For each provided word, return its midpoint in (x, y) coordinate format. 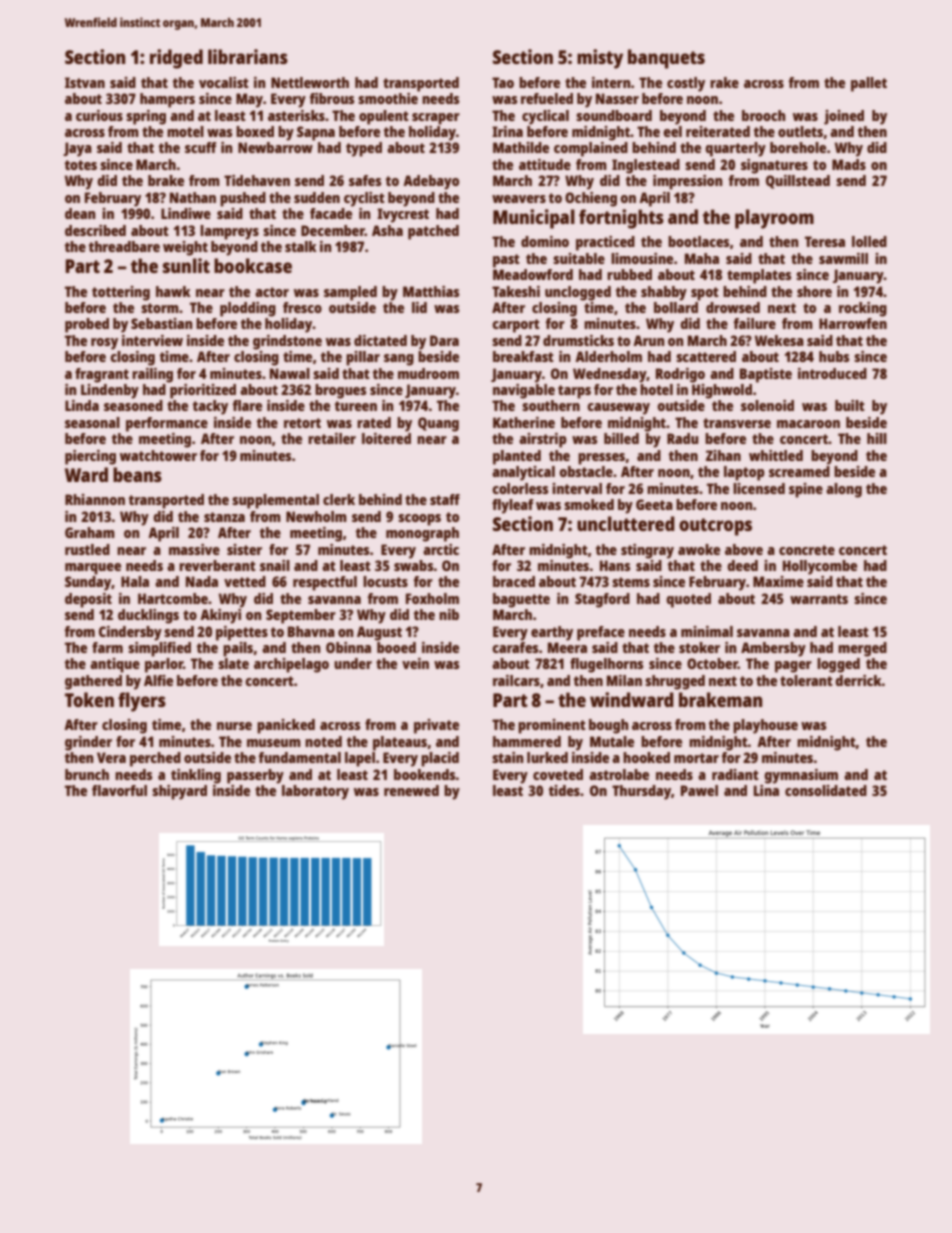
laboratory (315, 792)
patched (433, 232)
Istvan (85, 82)
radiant (735, 774)
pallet (869, 84)
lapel (360, 759)
